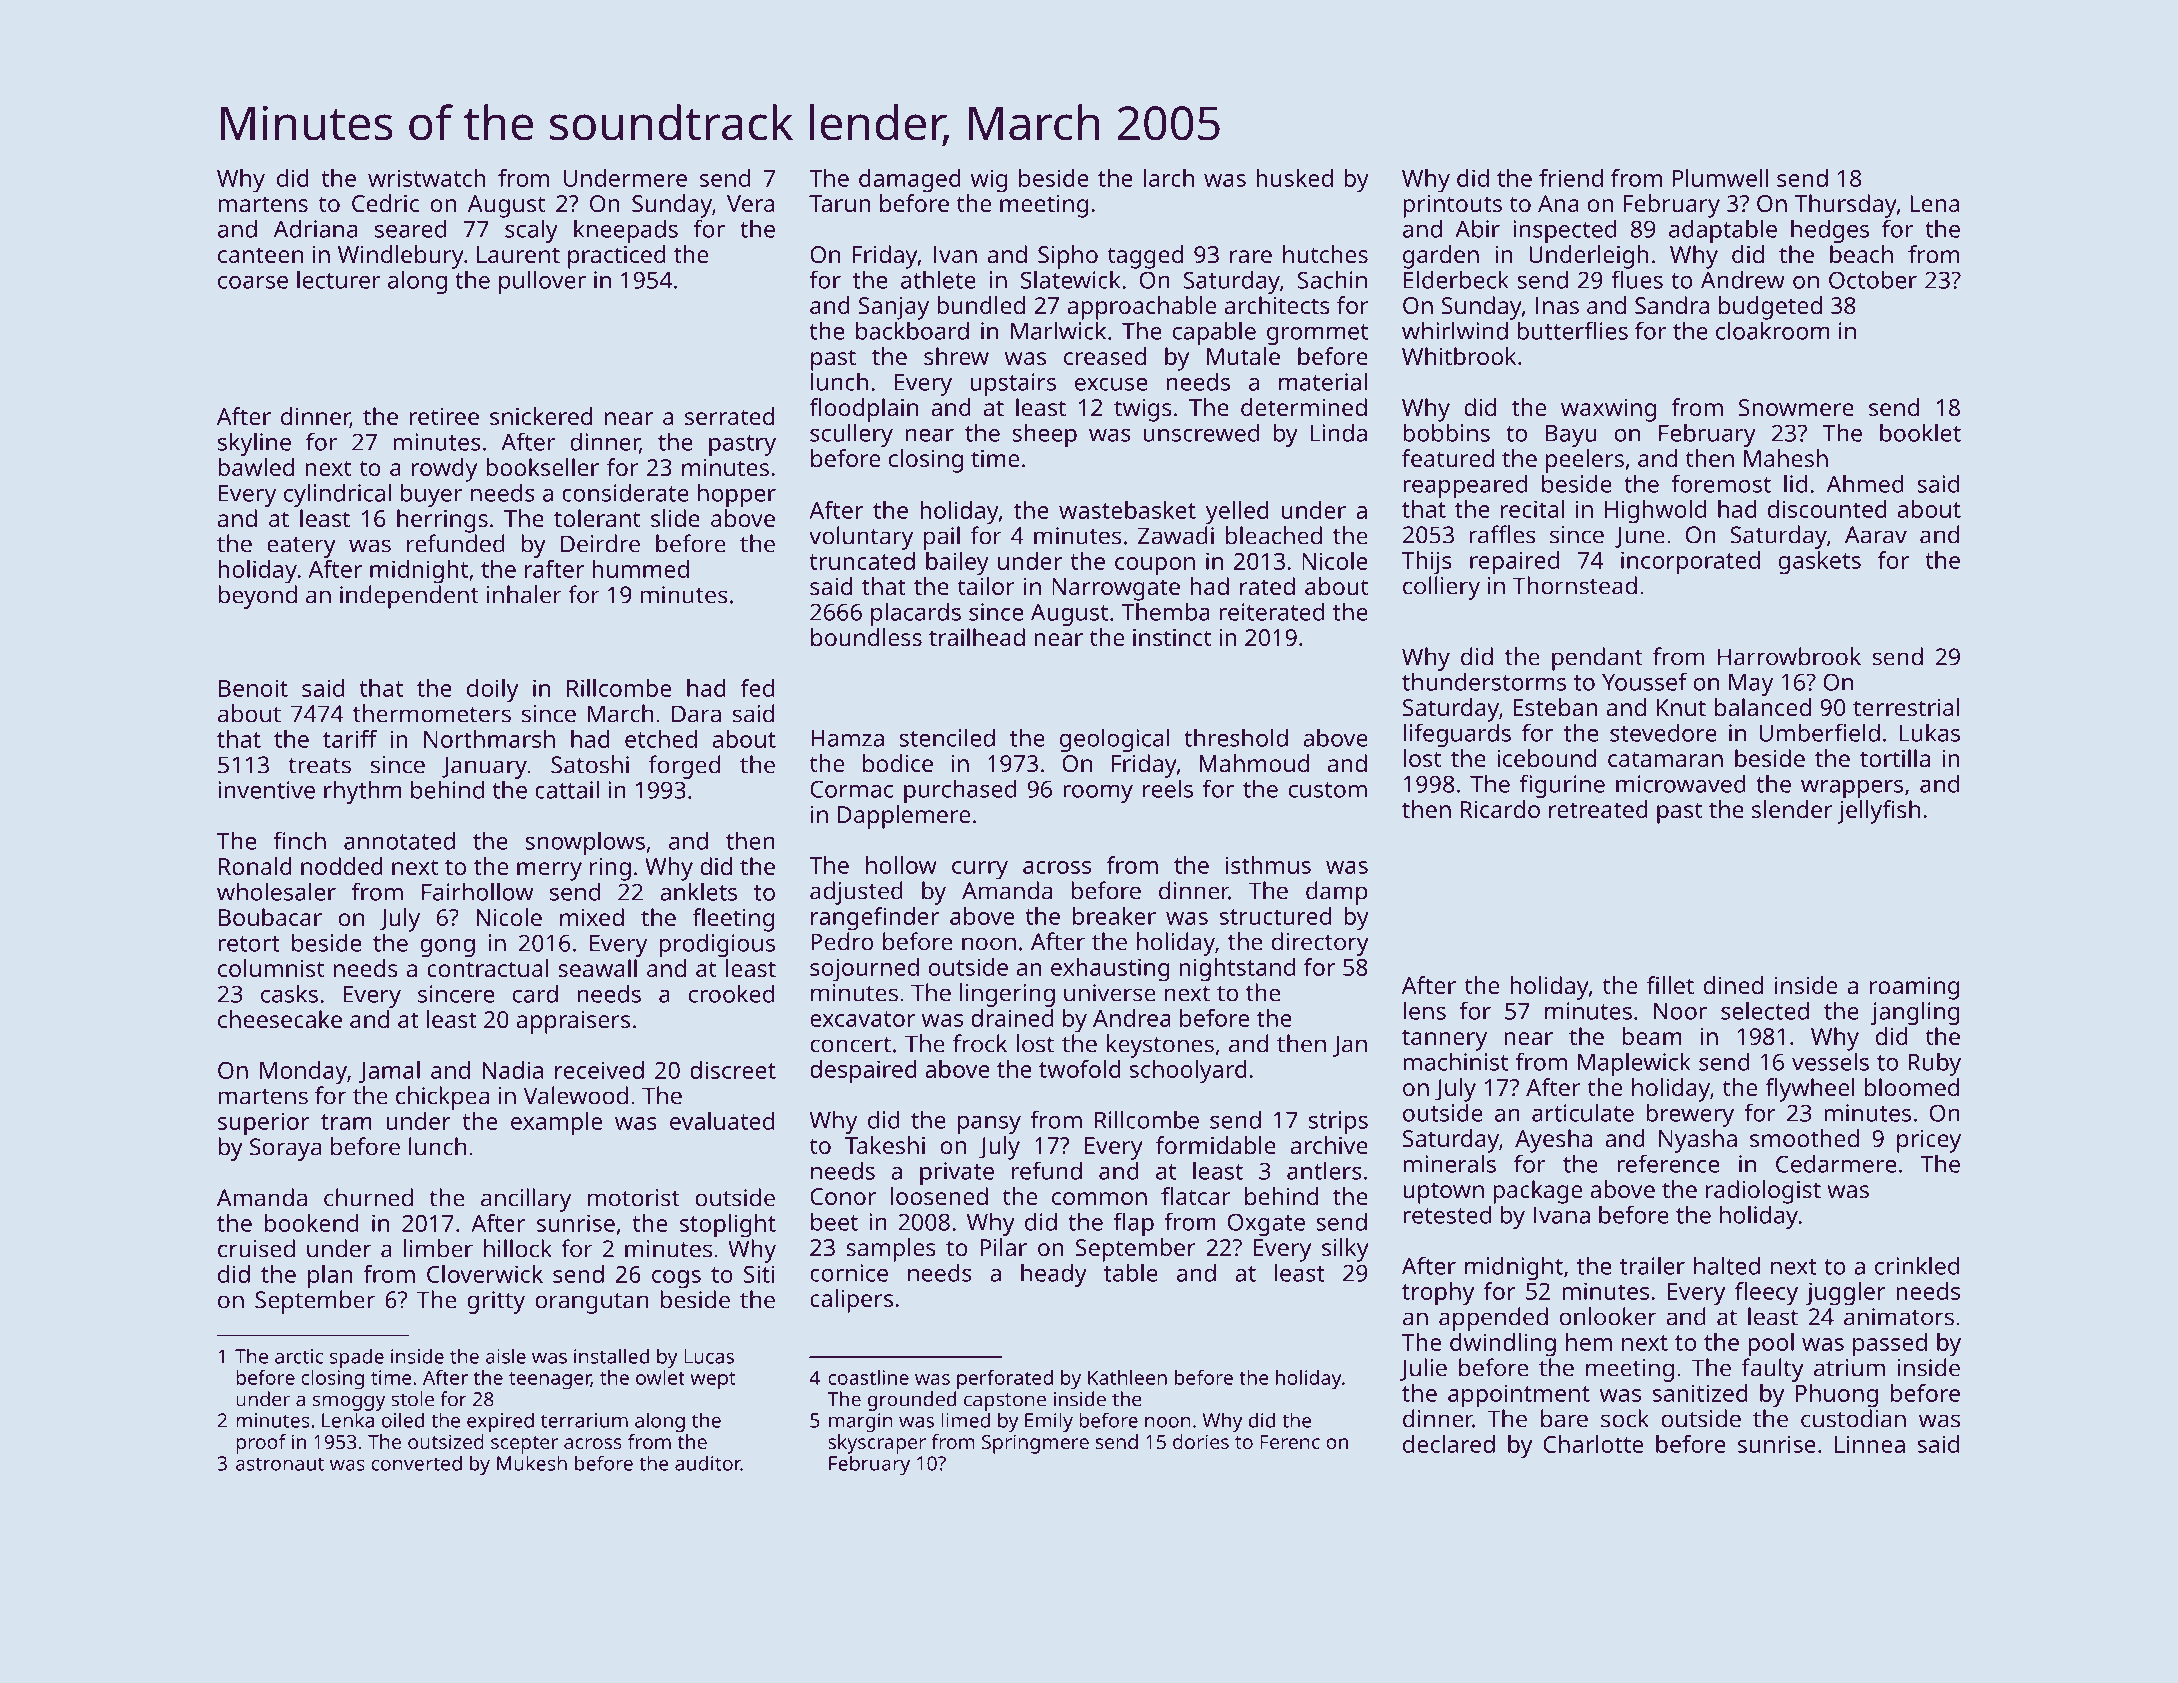 Image resolution: width=2178 pixels, height=1683 pixels. What do you see at coordinates (444, 416) in the document?
I see `retiree` at bounding box center [444, 416].
